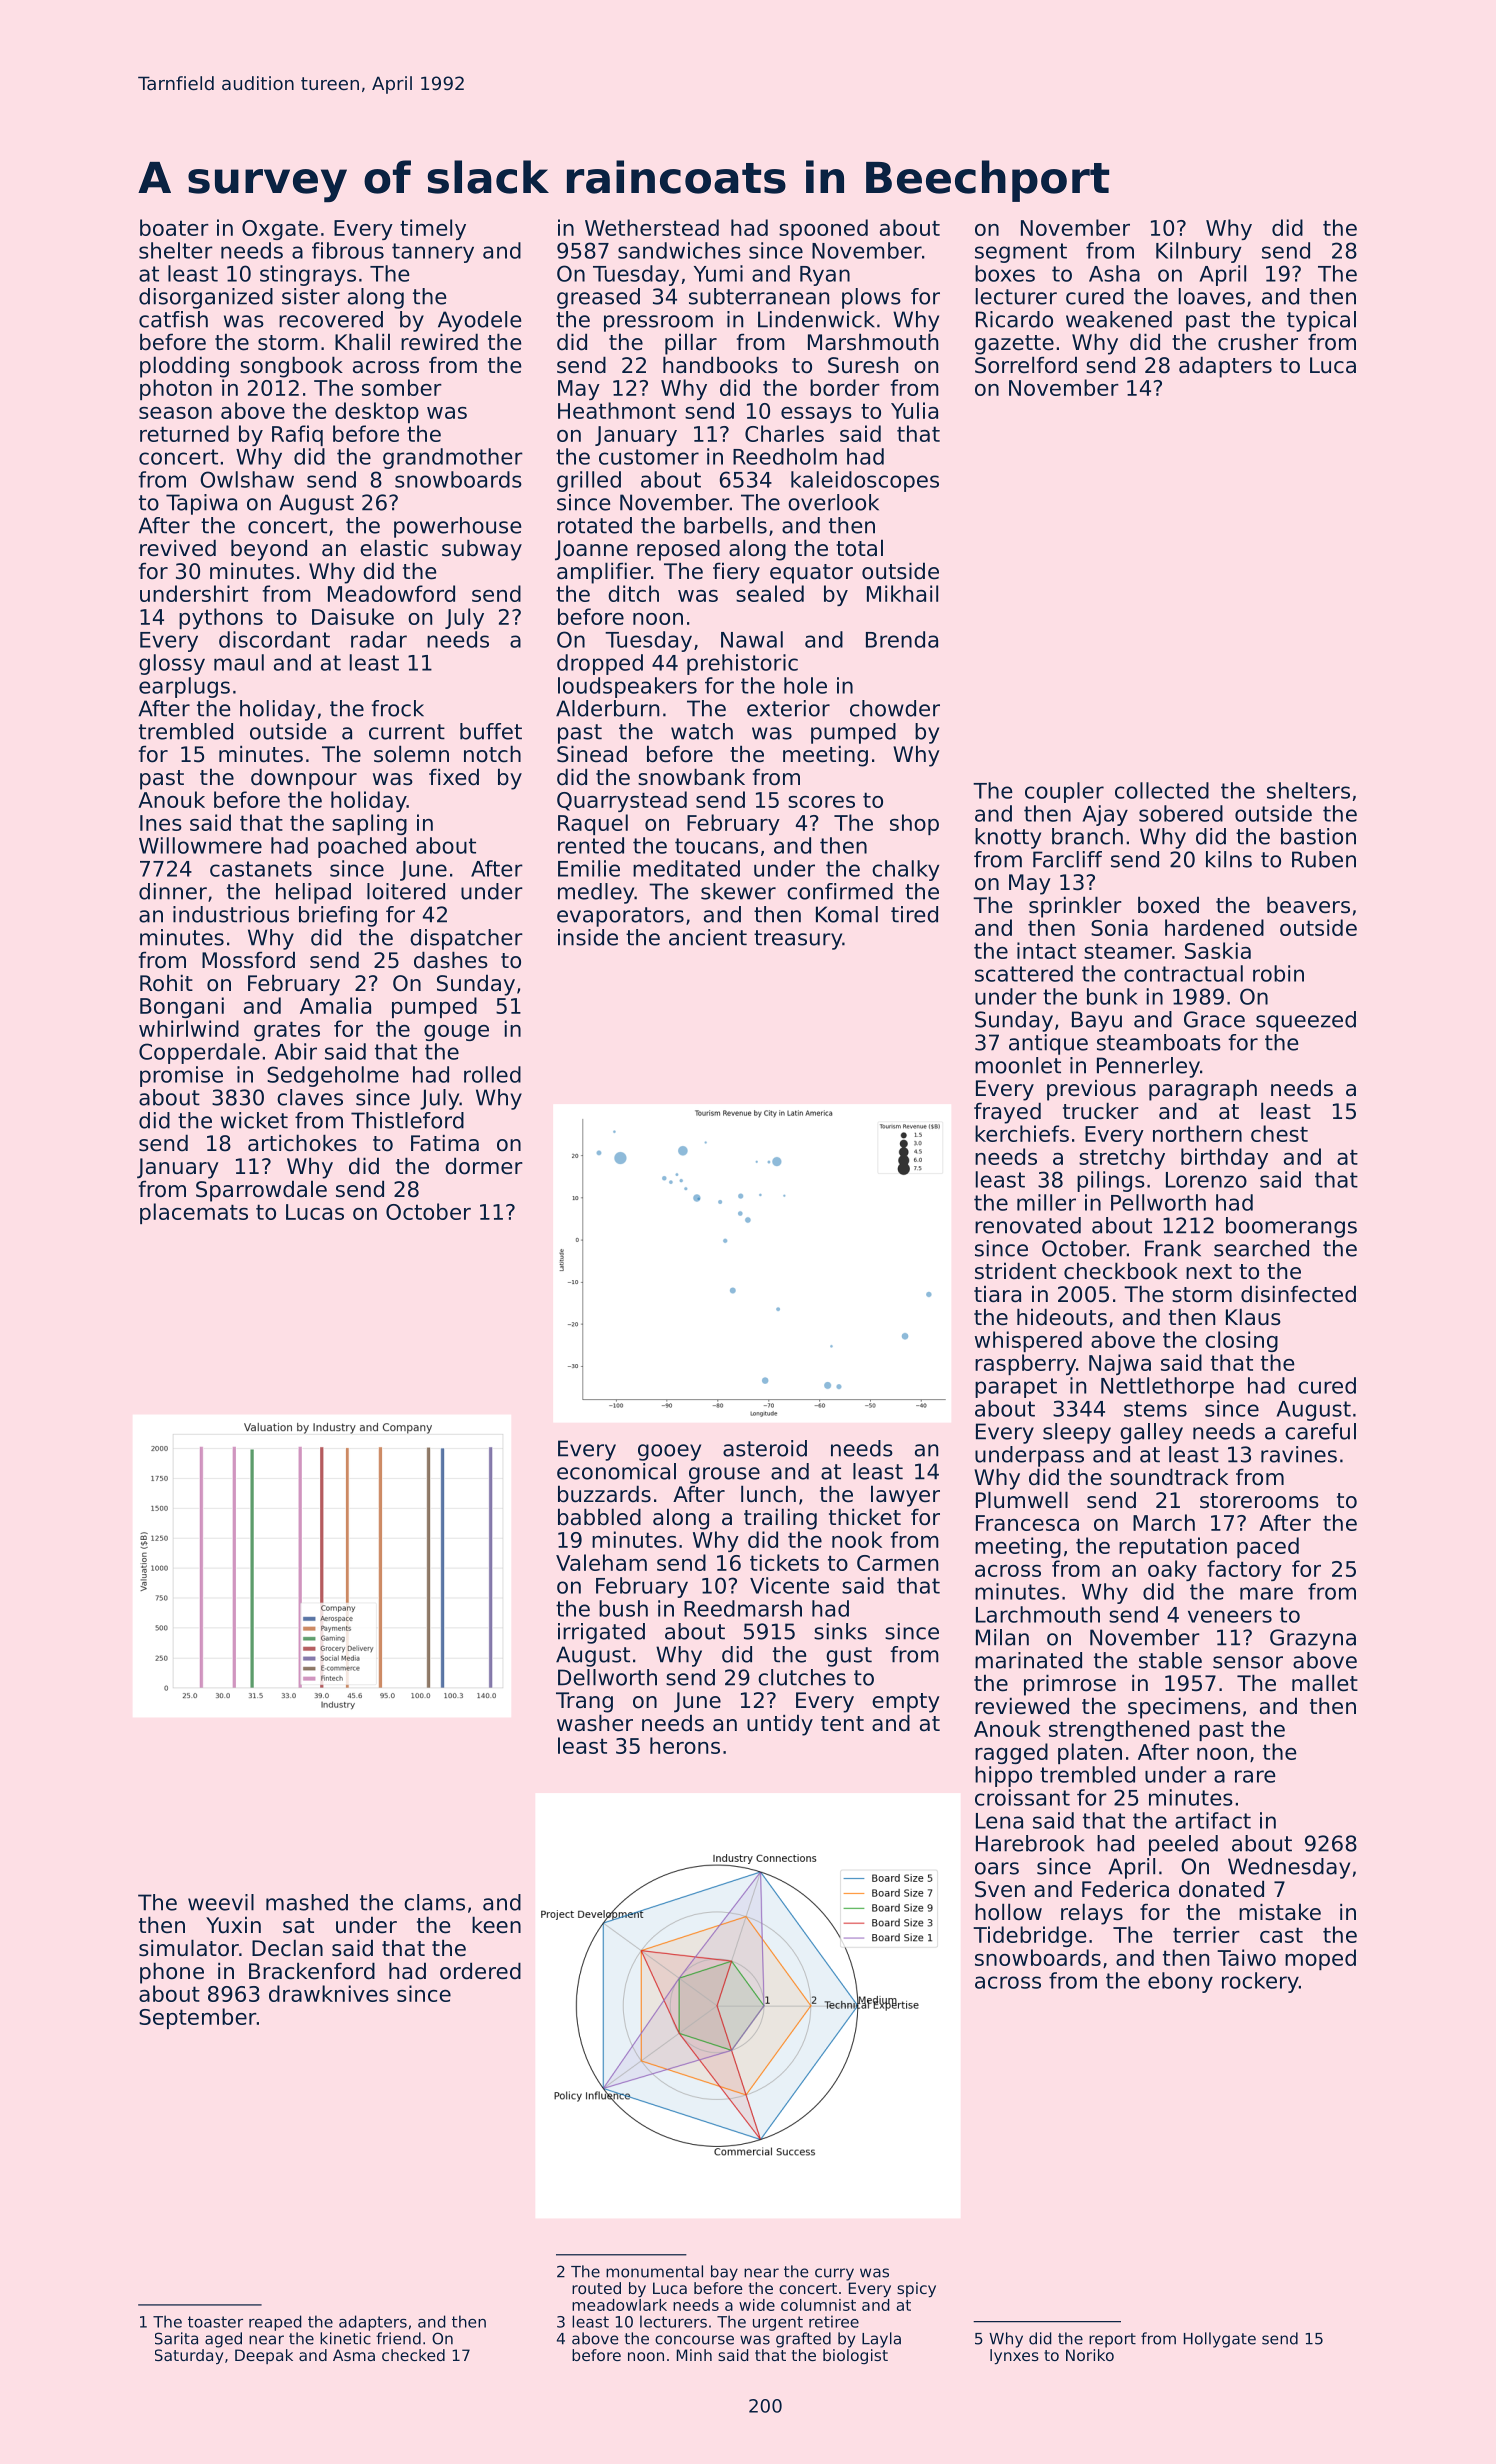 This screenshot has width=1496, height=2464. What do you see at coordinates (221, 1902) in the screenshot?
I see `weevil` at bounding box center [221, 1902].
